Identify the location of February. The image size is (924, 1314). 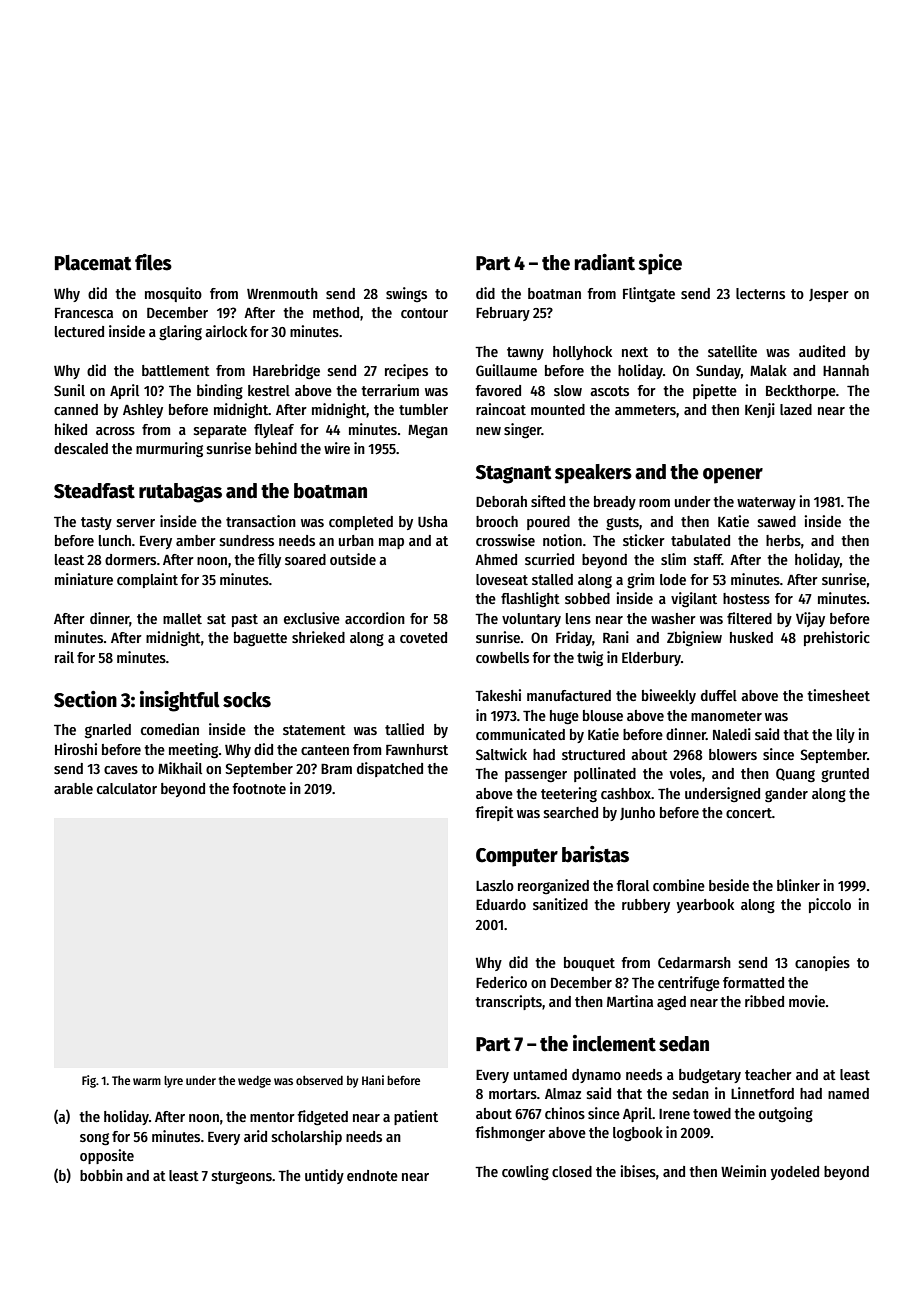
(503, 314).
